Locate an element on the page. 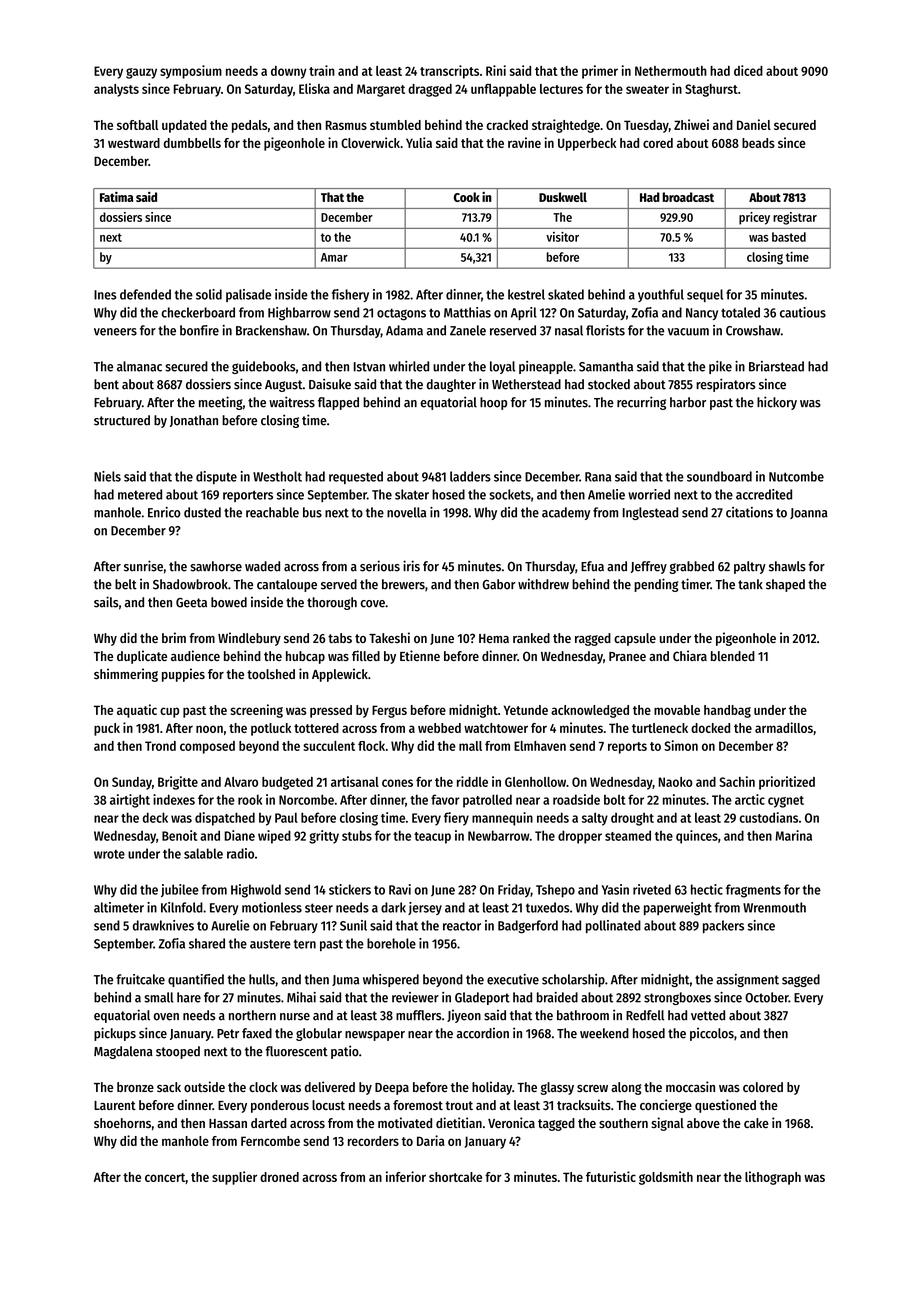  Rini is located at coordinates (496, 70).
